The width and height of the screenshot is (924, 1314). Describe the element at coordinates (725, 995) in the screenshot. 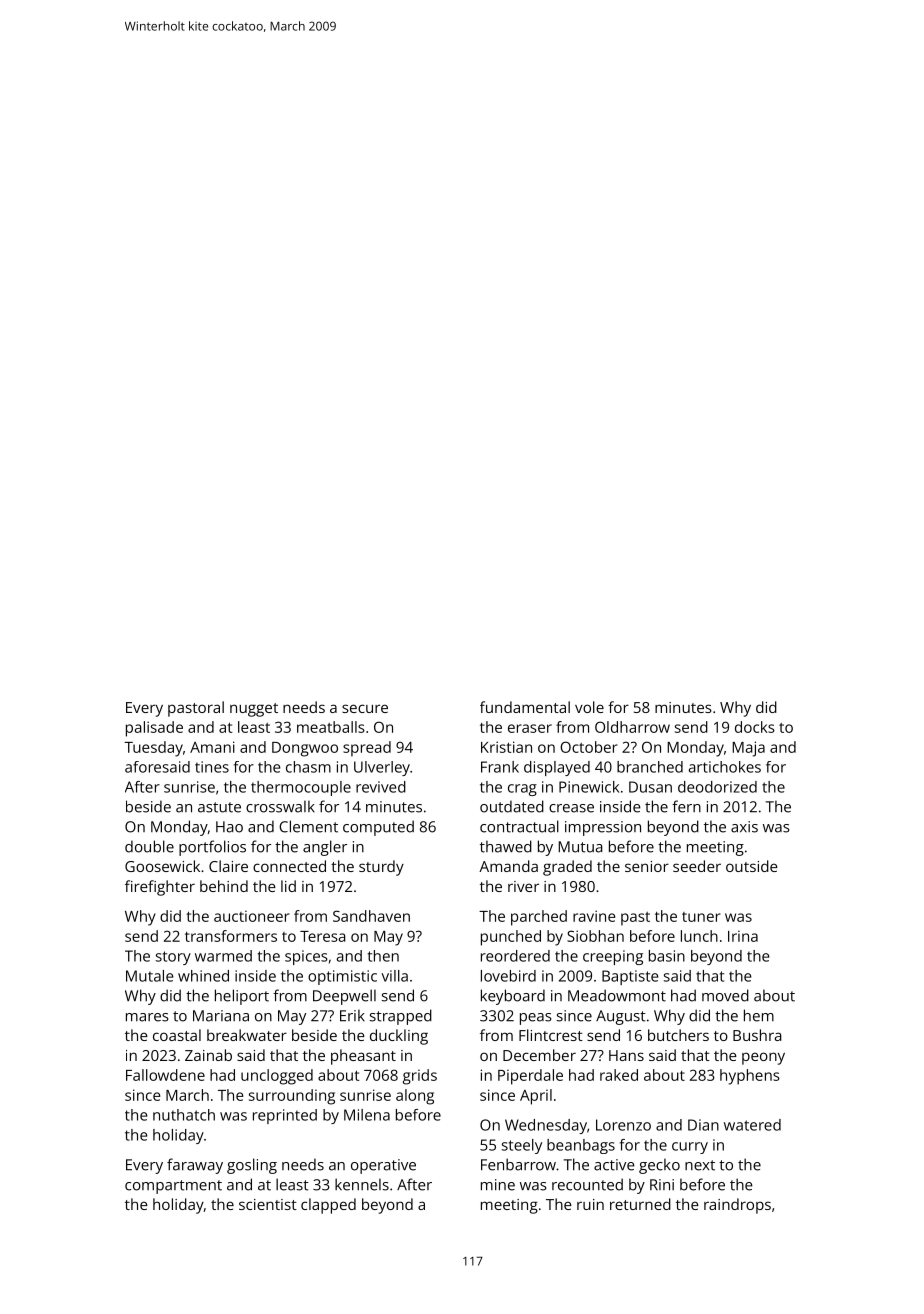

I see `moved` at that location.
